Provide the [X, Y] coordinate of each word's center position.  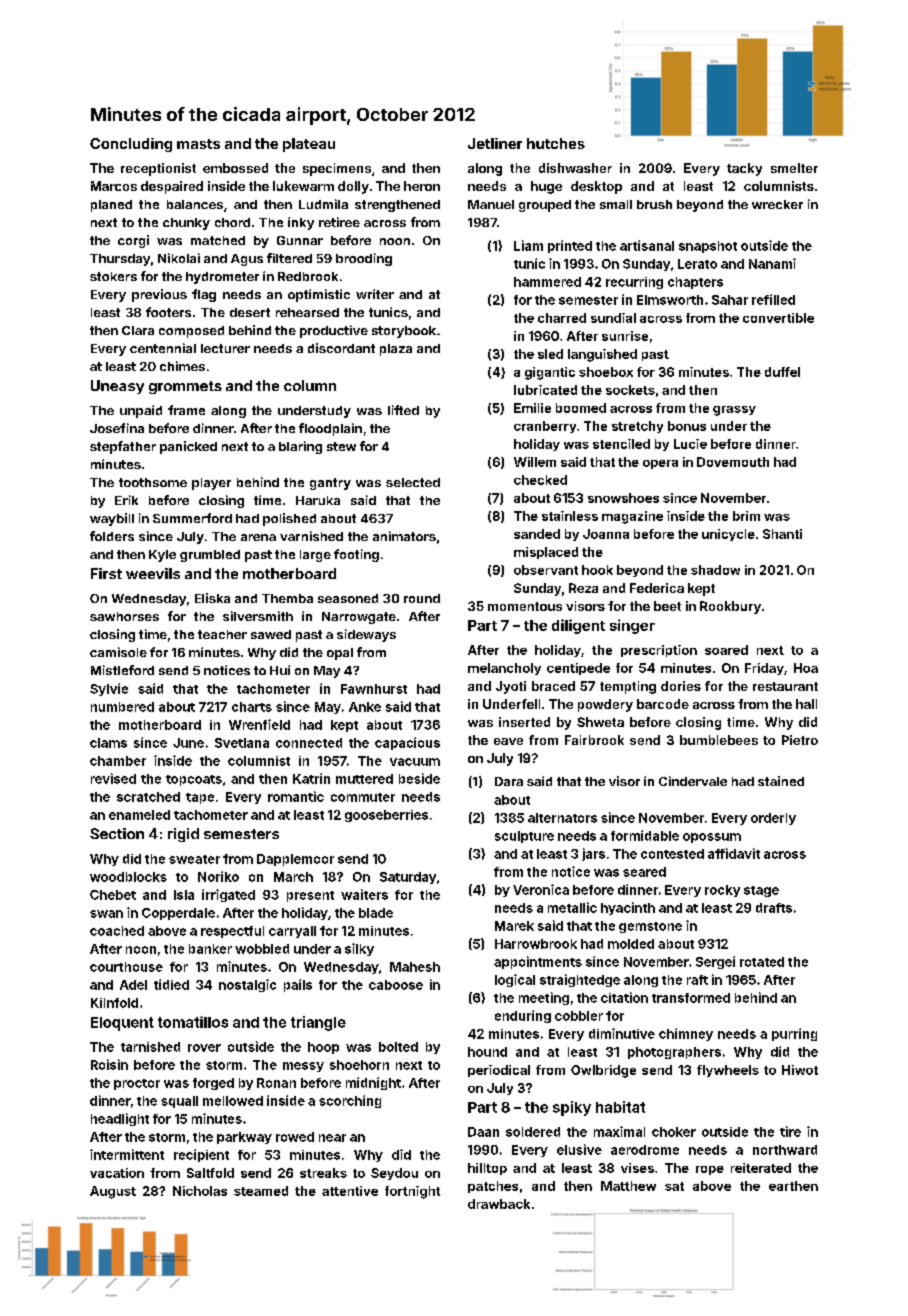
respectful [232, 932]
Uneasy [117, 387]
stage [761, 891]
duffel [782, 372]
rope [710, 1170]
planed [111, 206]
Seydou [394, 1174]
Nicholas [200, 1191]
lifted [403, 410]
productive [334, 331]
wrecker [777, 204]
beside [419, 778]
